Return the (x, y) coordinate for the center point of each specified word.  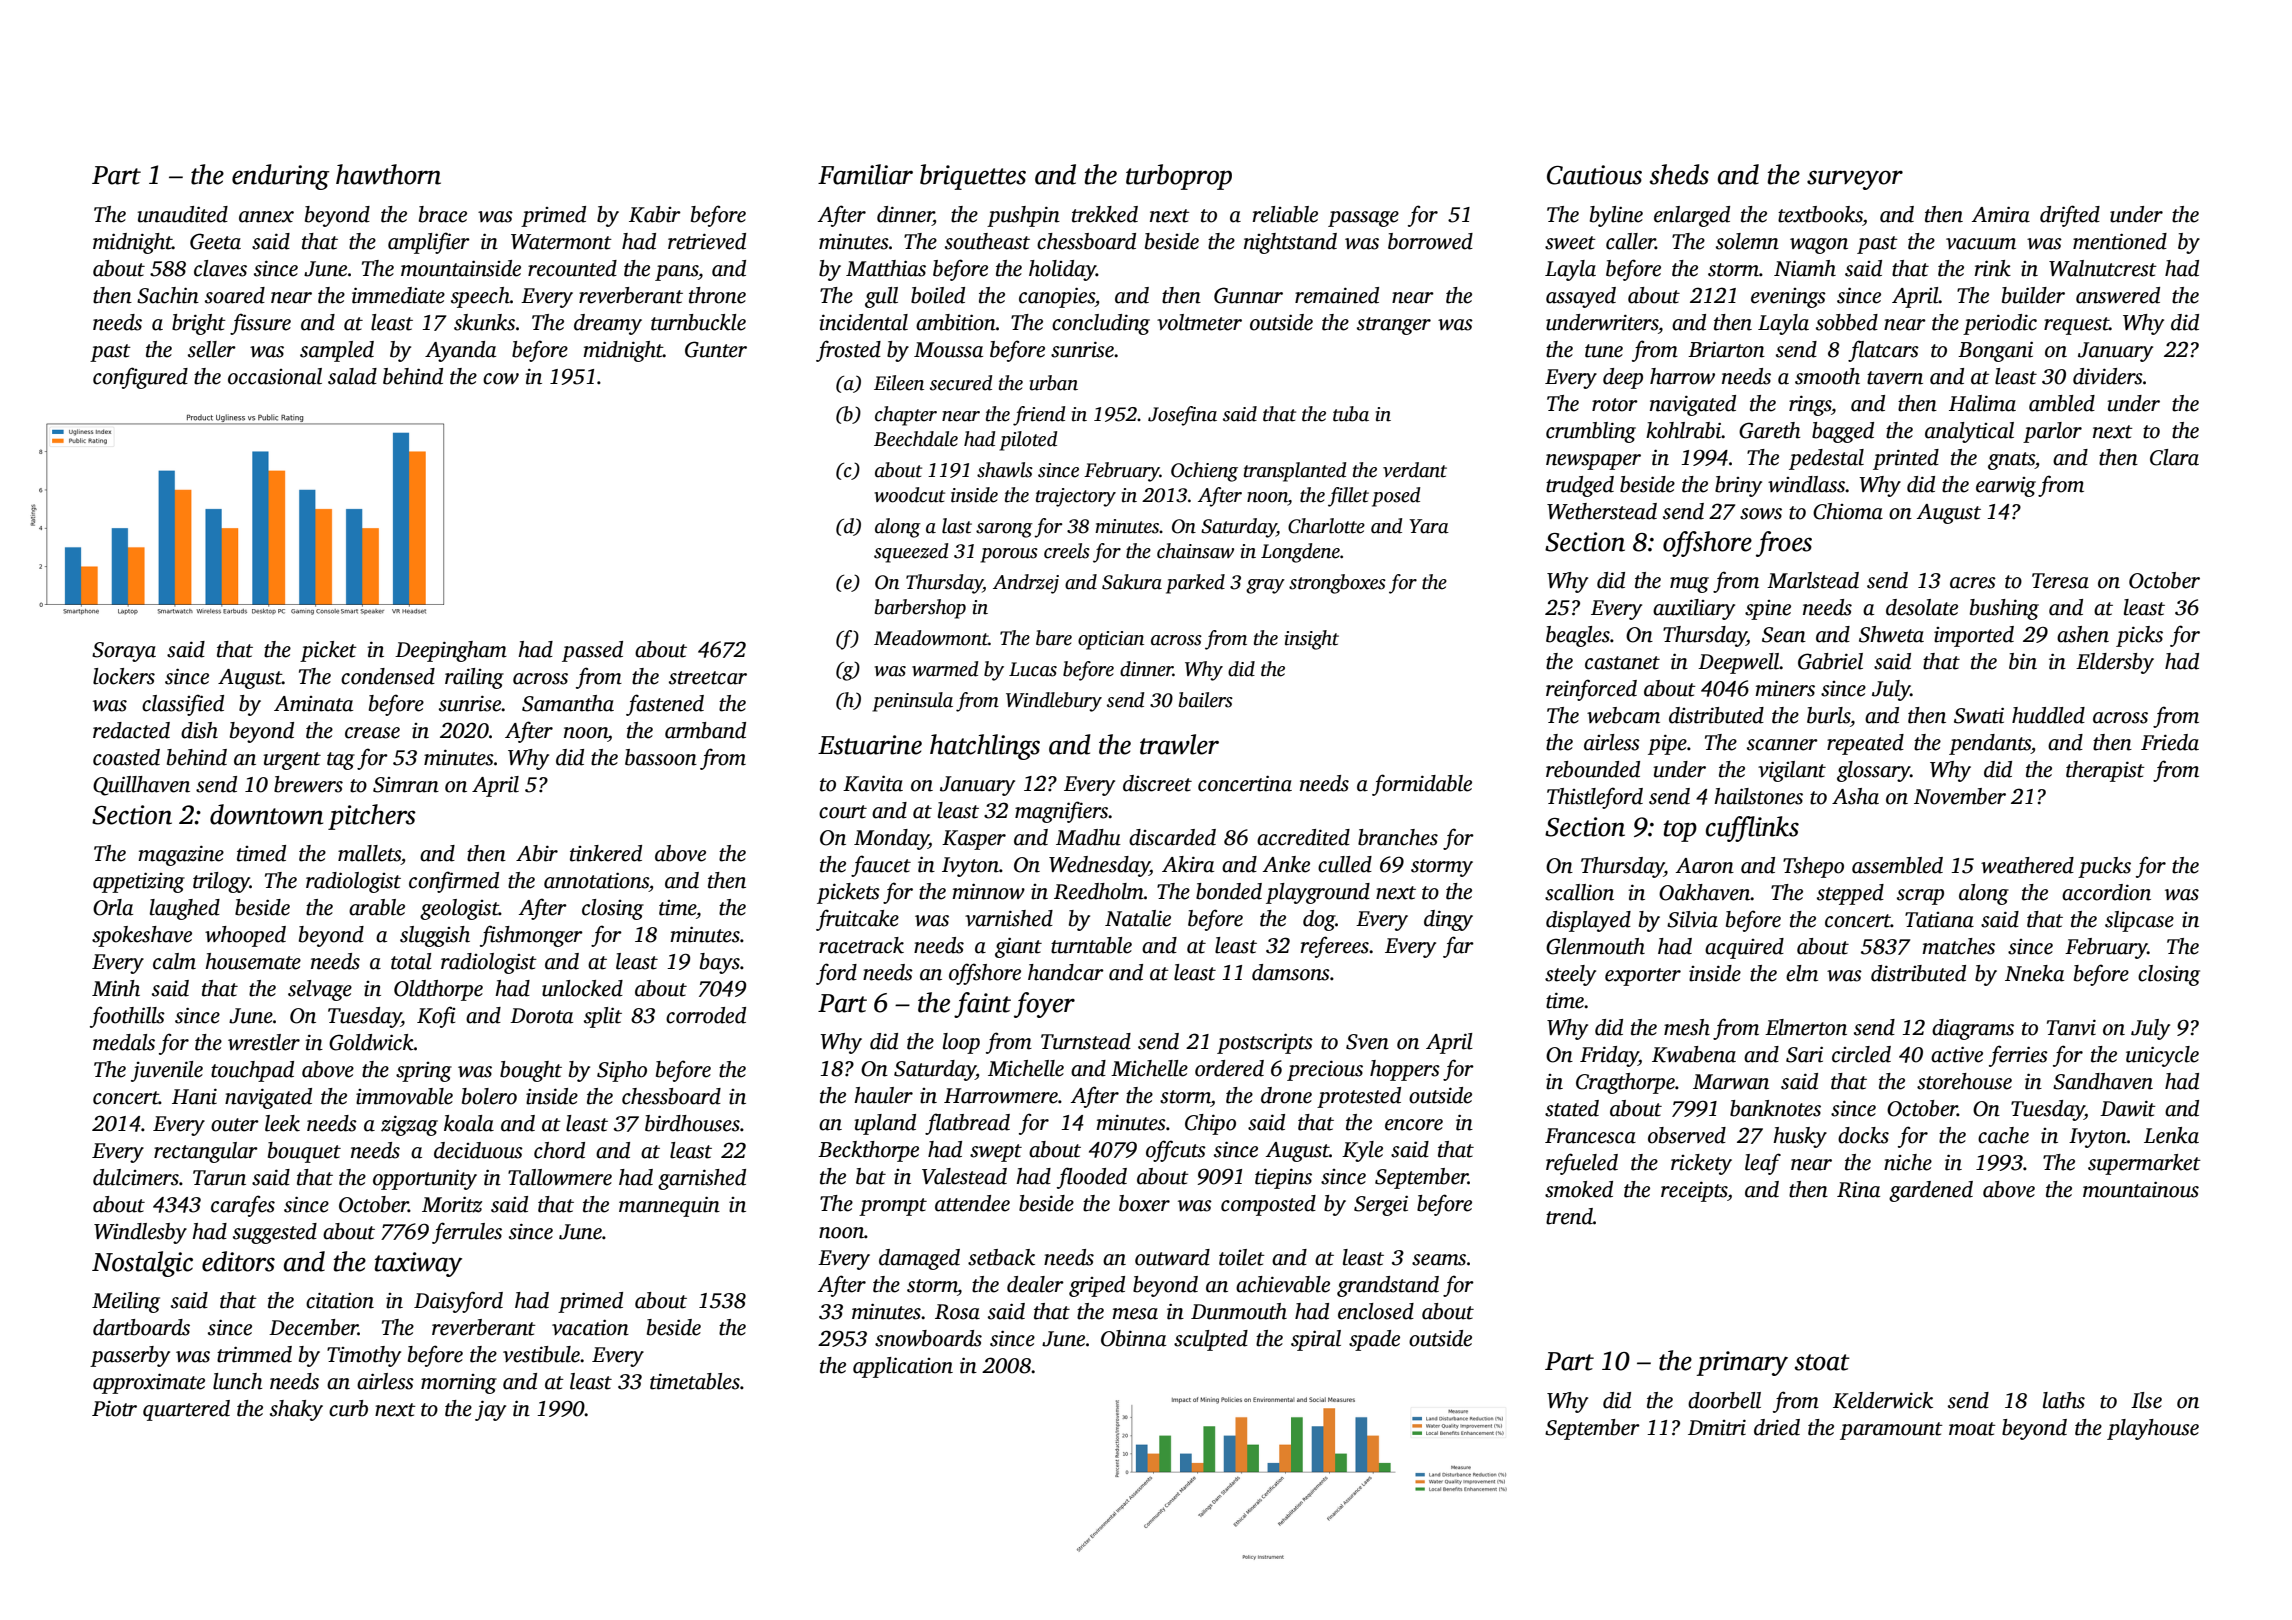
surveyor (1855, 180)
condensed (388, 676)
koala (469, 1123)
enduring (280, 177)
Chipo (1210, 1124)
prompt (893, 1207)
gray (1265, 586)
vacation (590, 1327)
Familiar (865, 174)
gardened (1931, 1191)
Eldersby (2115, 663)
